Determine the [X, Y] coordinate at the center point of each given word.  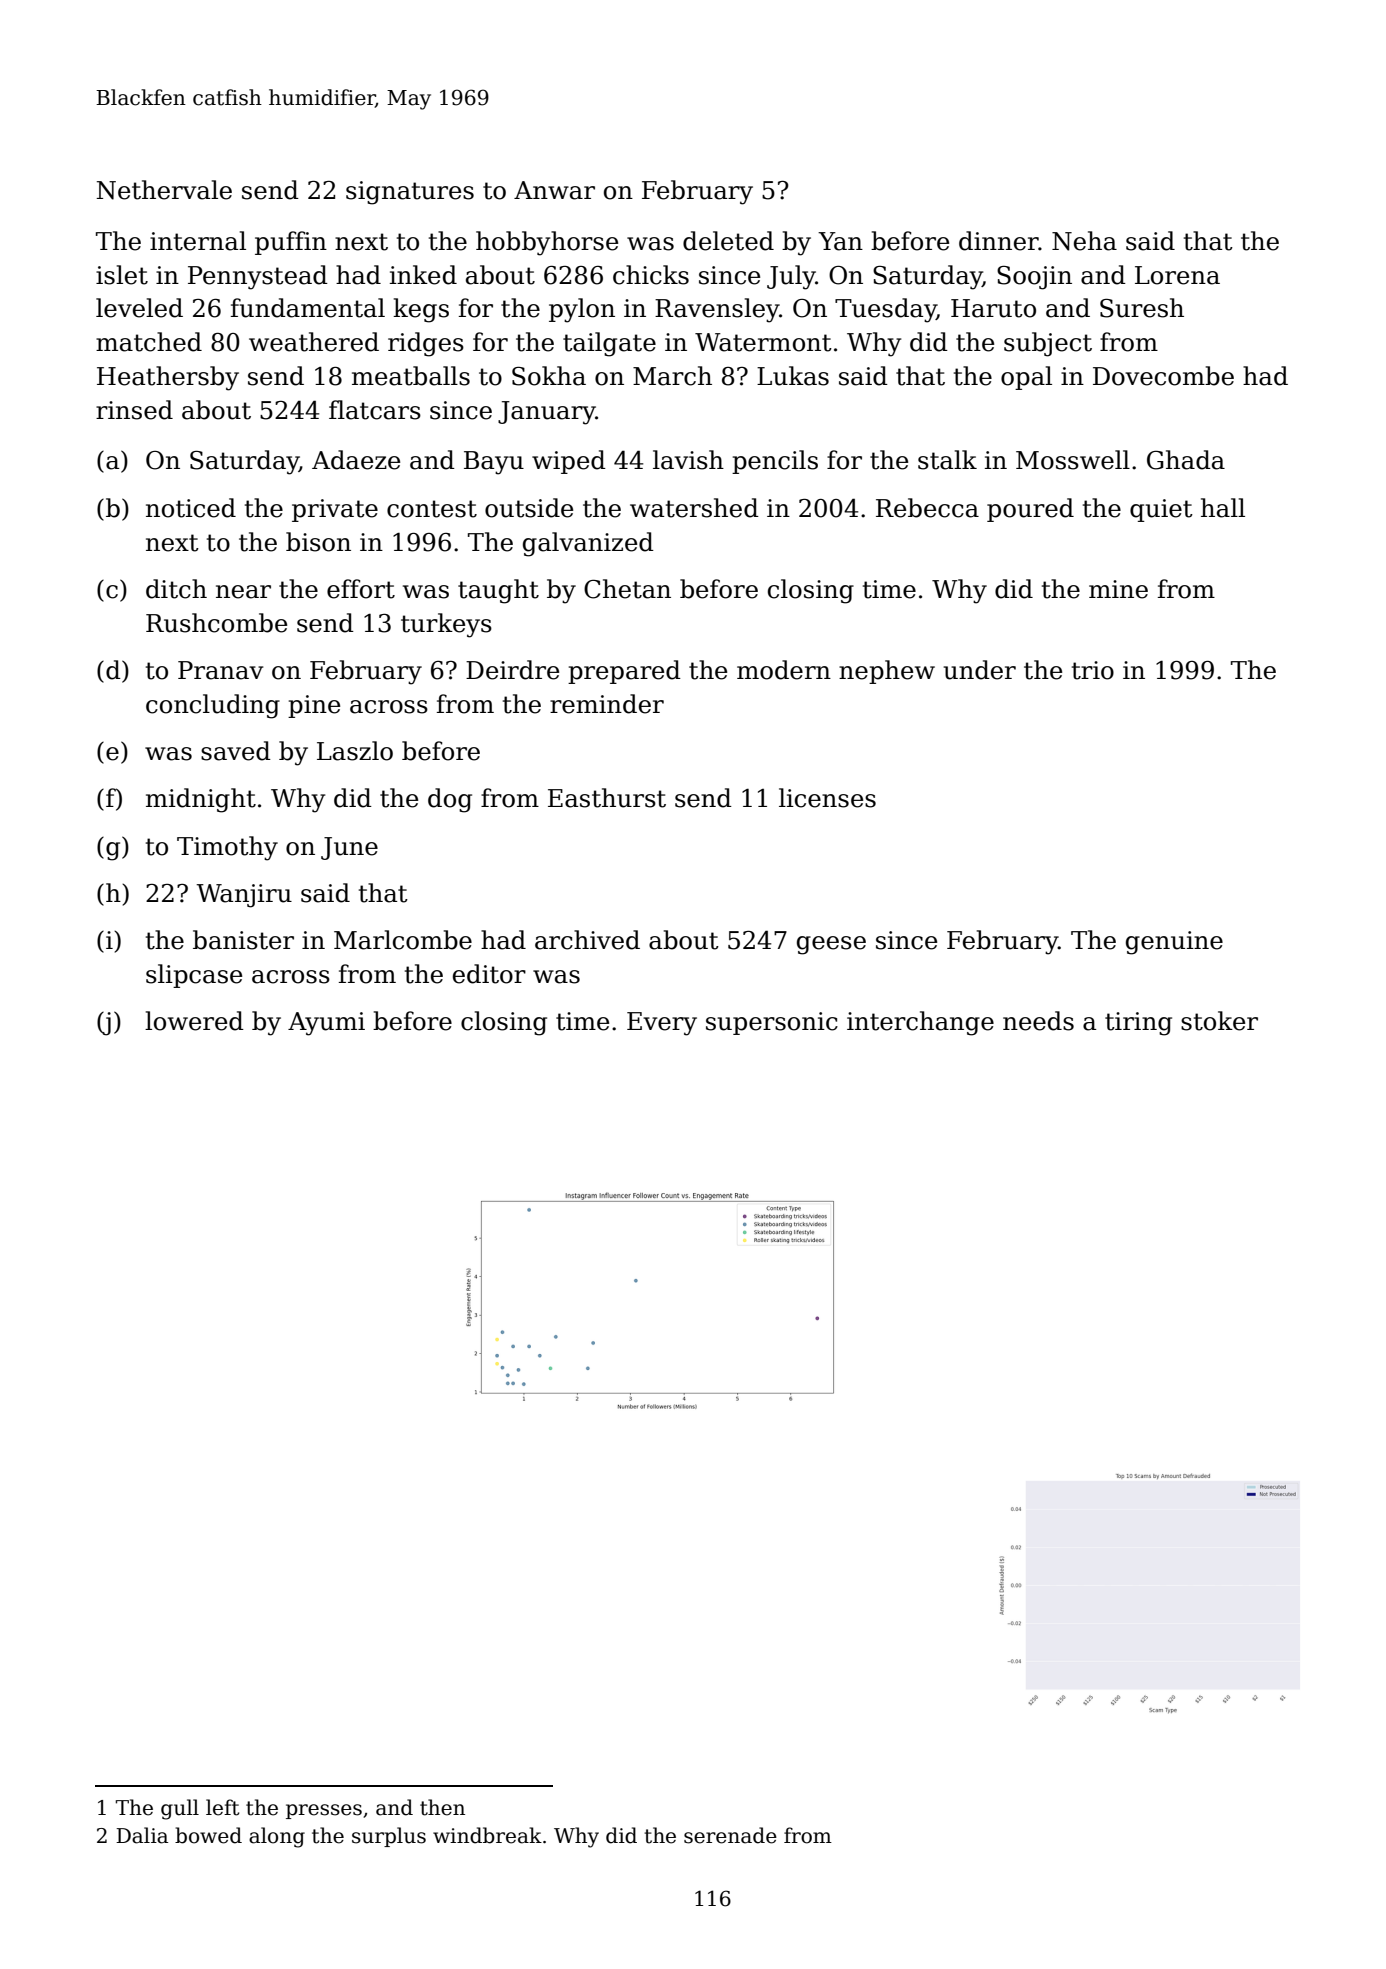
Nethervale [164, 190]
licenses [827, 798]
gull [180, 1809]
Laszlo [355, 751]
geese [831, 945]
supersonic [772, 1023]
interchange [920, 1023]
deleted [728, 241]
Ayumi [326, 1024]
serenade [730, 1835]
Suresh [1142, 308]
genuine [1174, 943]
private [335, 510]
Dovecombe [1163, 376]
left [222, 1807]
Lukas [793, 376]
